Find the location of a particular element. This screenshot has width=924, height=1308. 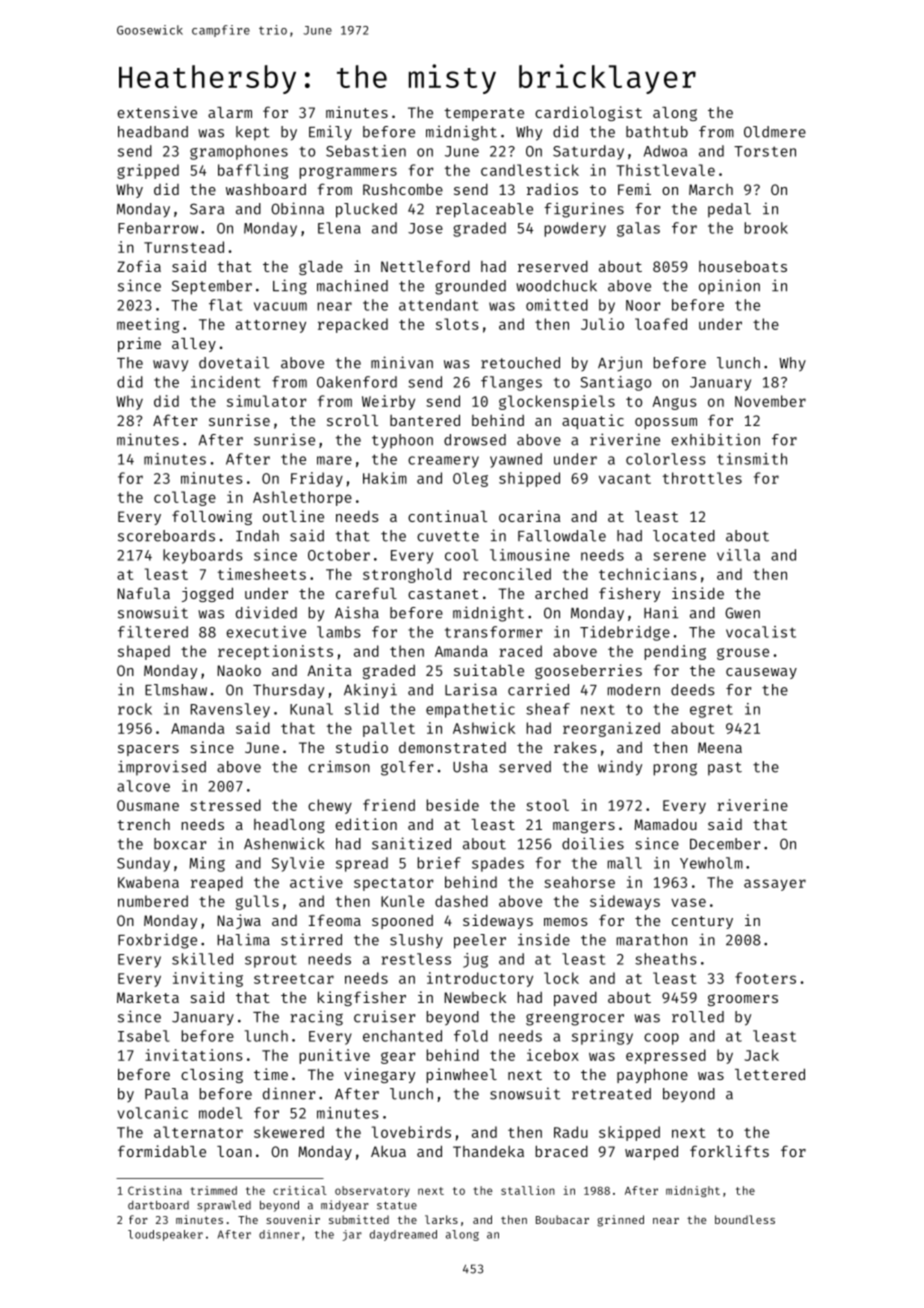

Nafula is located at coordinates (143, 593).
